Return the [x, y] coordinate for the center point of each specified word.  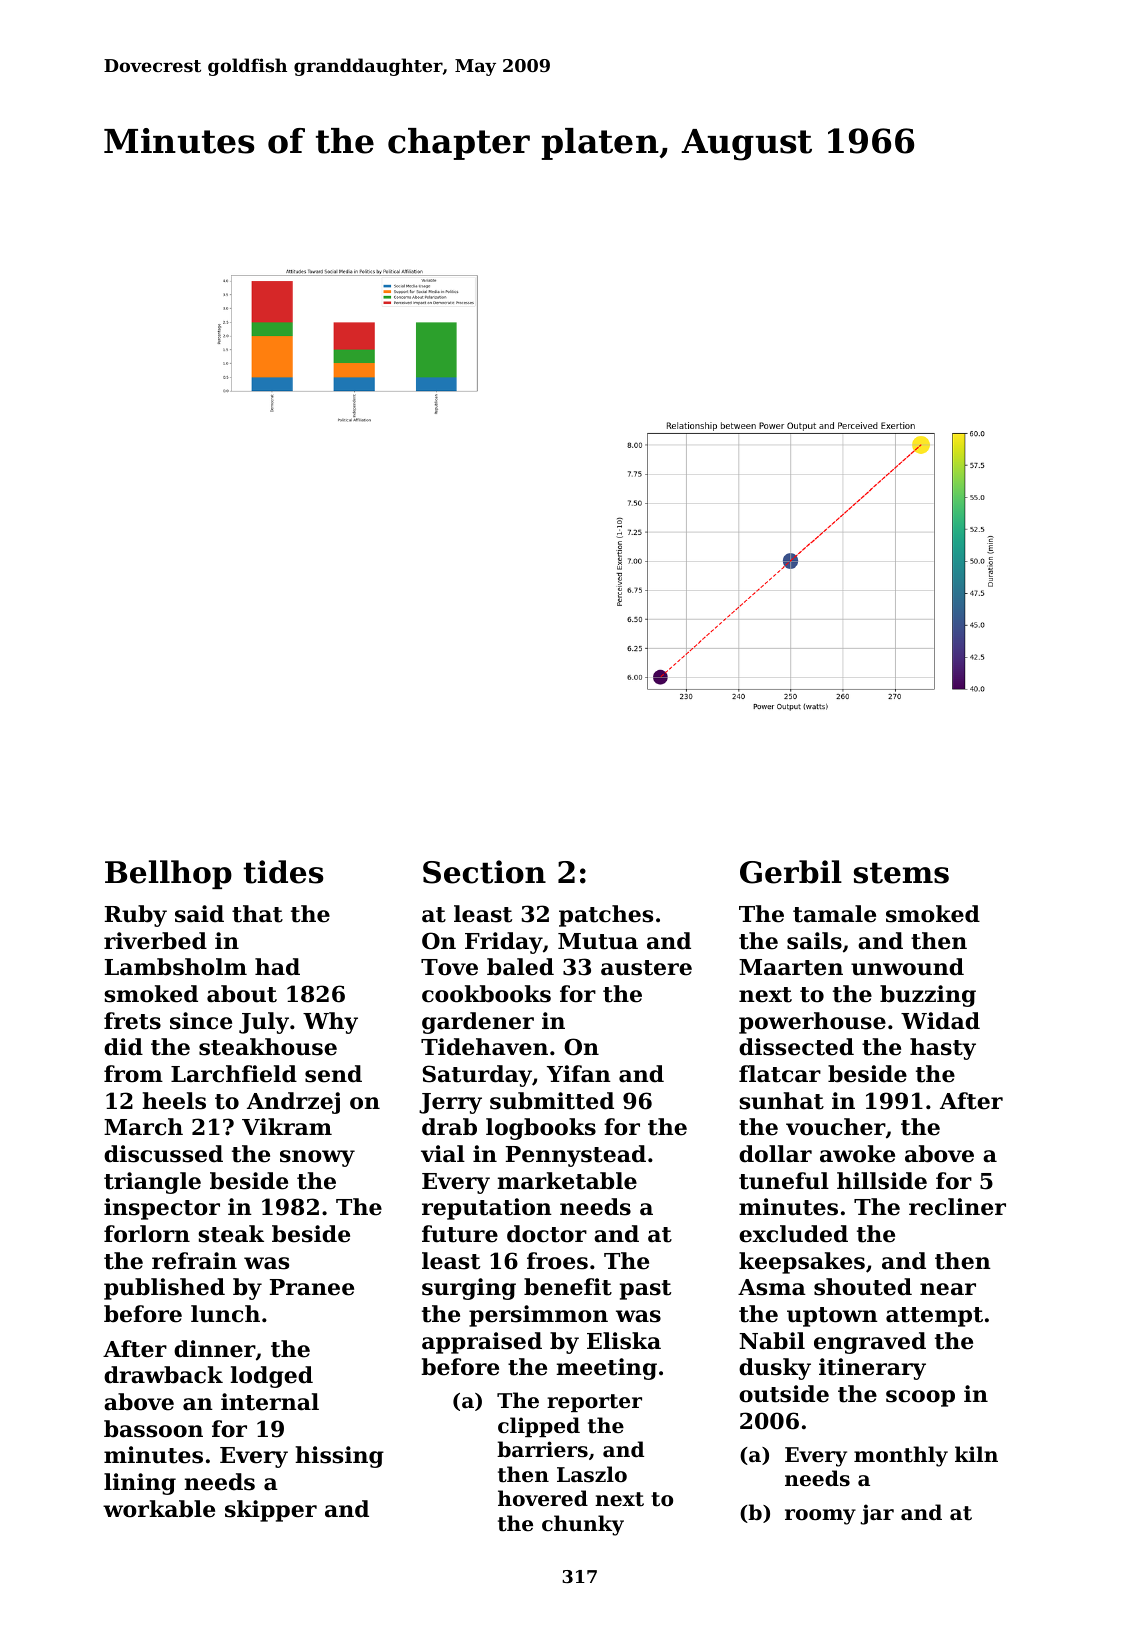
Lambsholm [176, 967]
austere [646, 968]
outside [784, 1394]
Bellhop [168, 874]
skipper [271, 1511]
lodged [271, 1377]
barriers [542, 1449]
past [645, 1290]
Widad [940, 1021]
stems [901, 873]
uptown [832, 1317]
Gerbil [791, 872]
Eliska [624, 1341]
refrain [194, 1261]
